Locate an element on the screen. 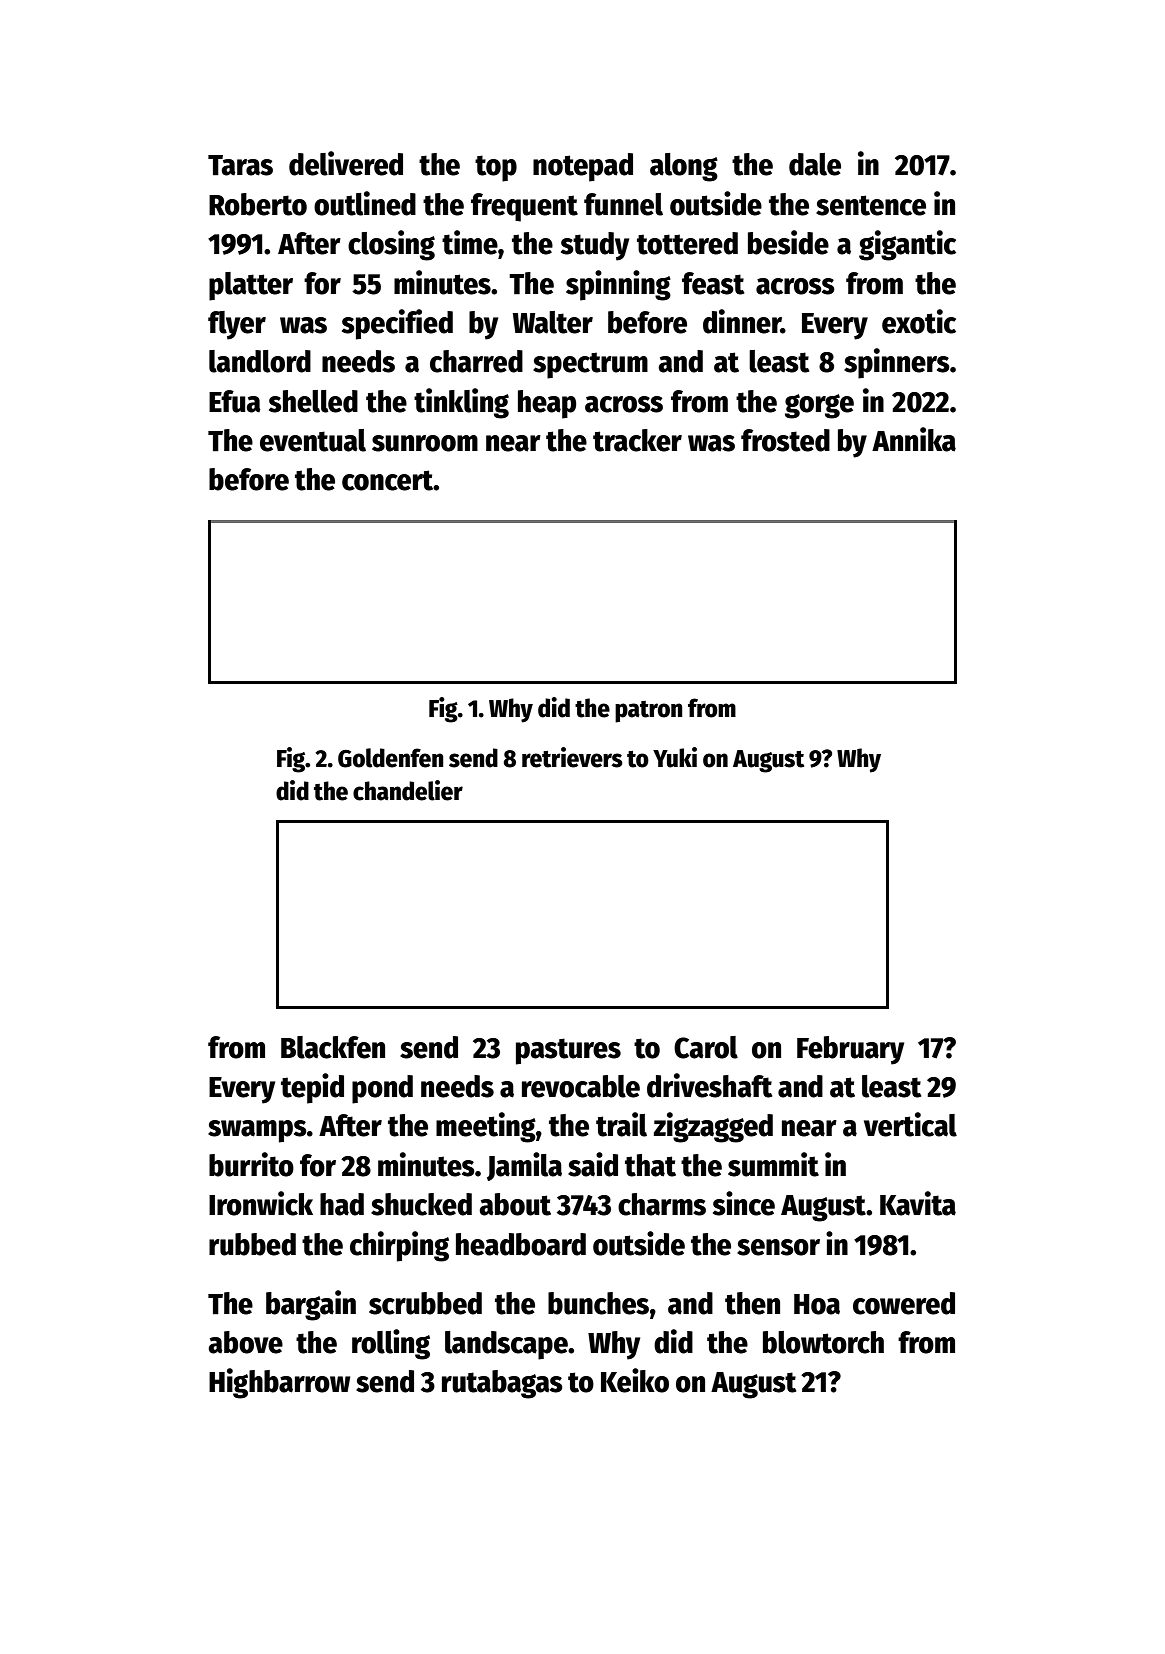 This screenshot has height=1654, width=1165. along is located at coordinates (684, 167).
